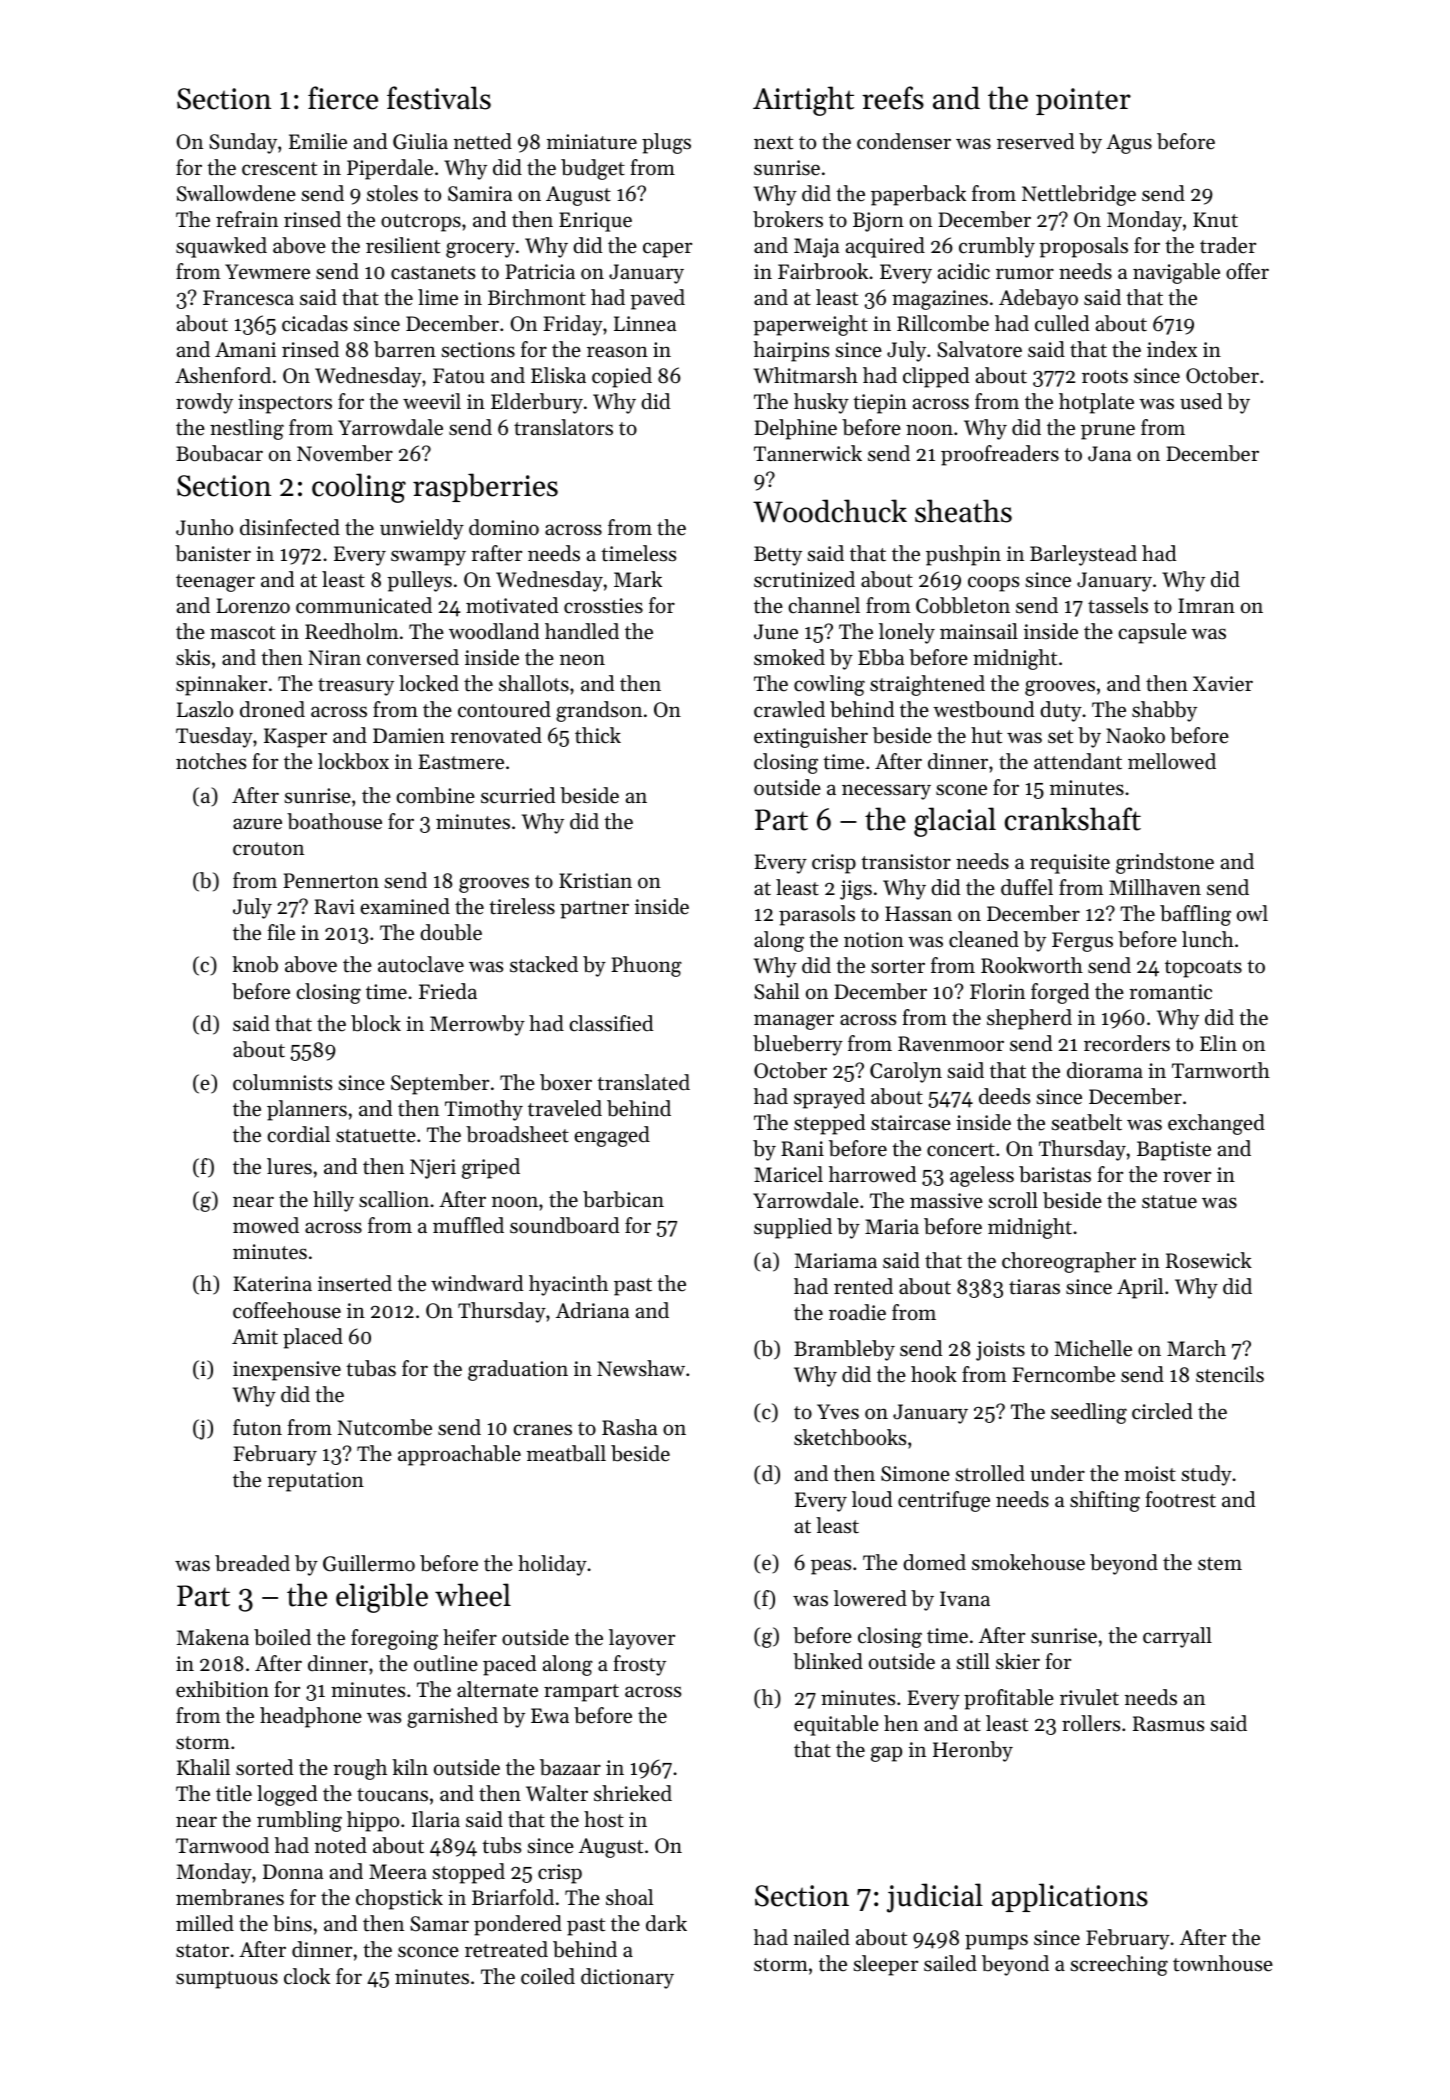 This document has width=1450, height=2100. What do you see at coordinates (1109, 454) in the document?
I see `Jana` at bounding box center [1109, 454].
